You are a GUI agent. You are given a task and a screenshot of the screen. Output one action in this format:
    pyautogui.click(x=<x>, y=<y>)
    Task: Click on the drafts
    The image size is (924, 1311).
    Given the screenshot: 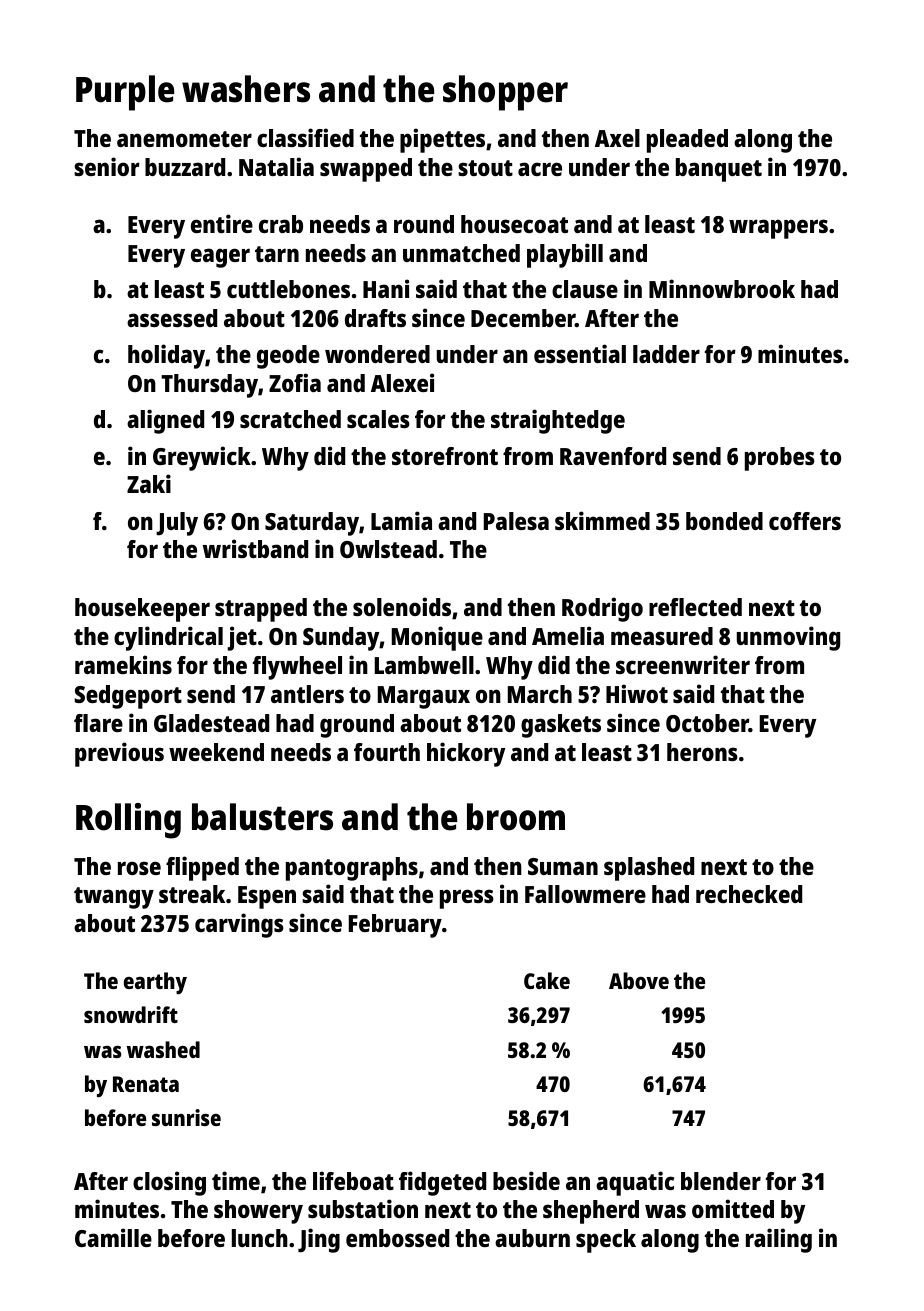 What is the action you would take?
    pyautogui.click(x=375, y=318)
